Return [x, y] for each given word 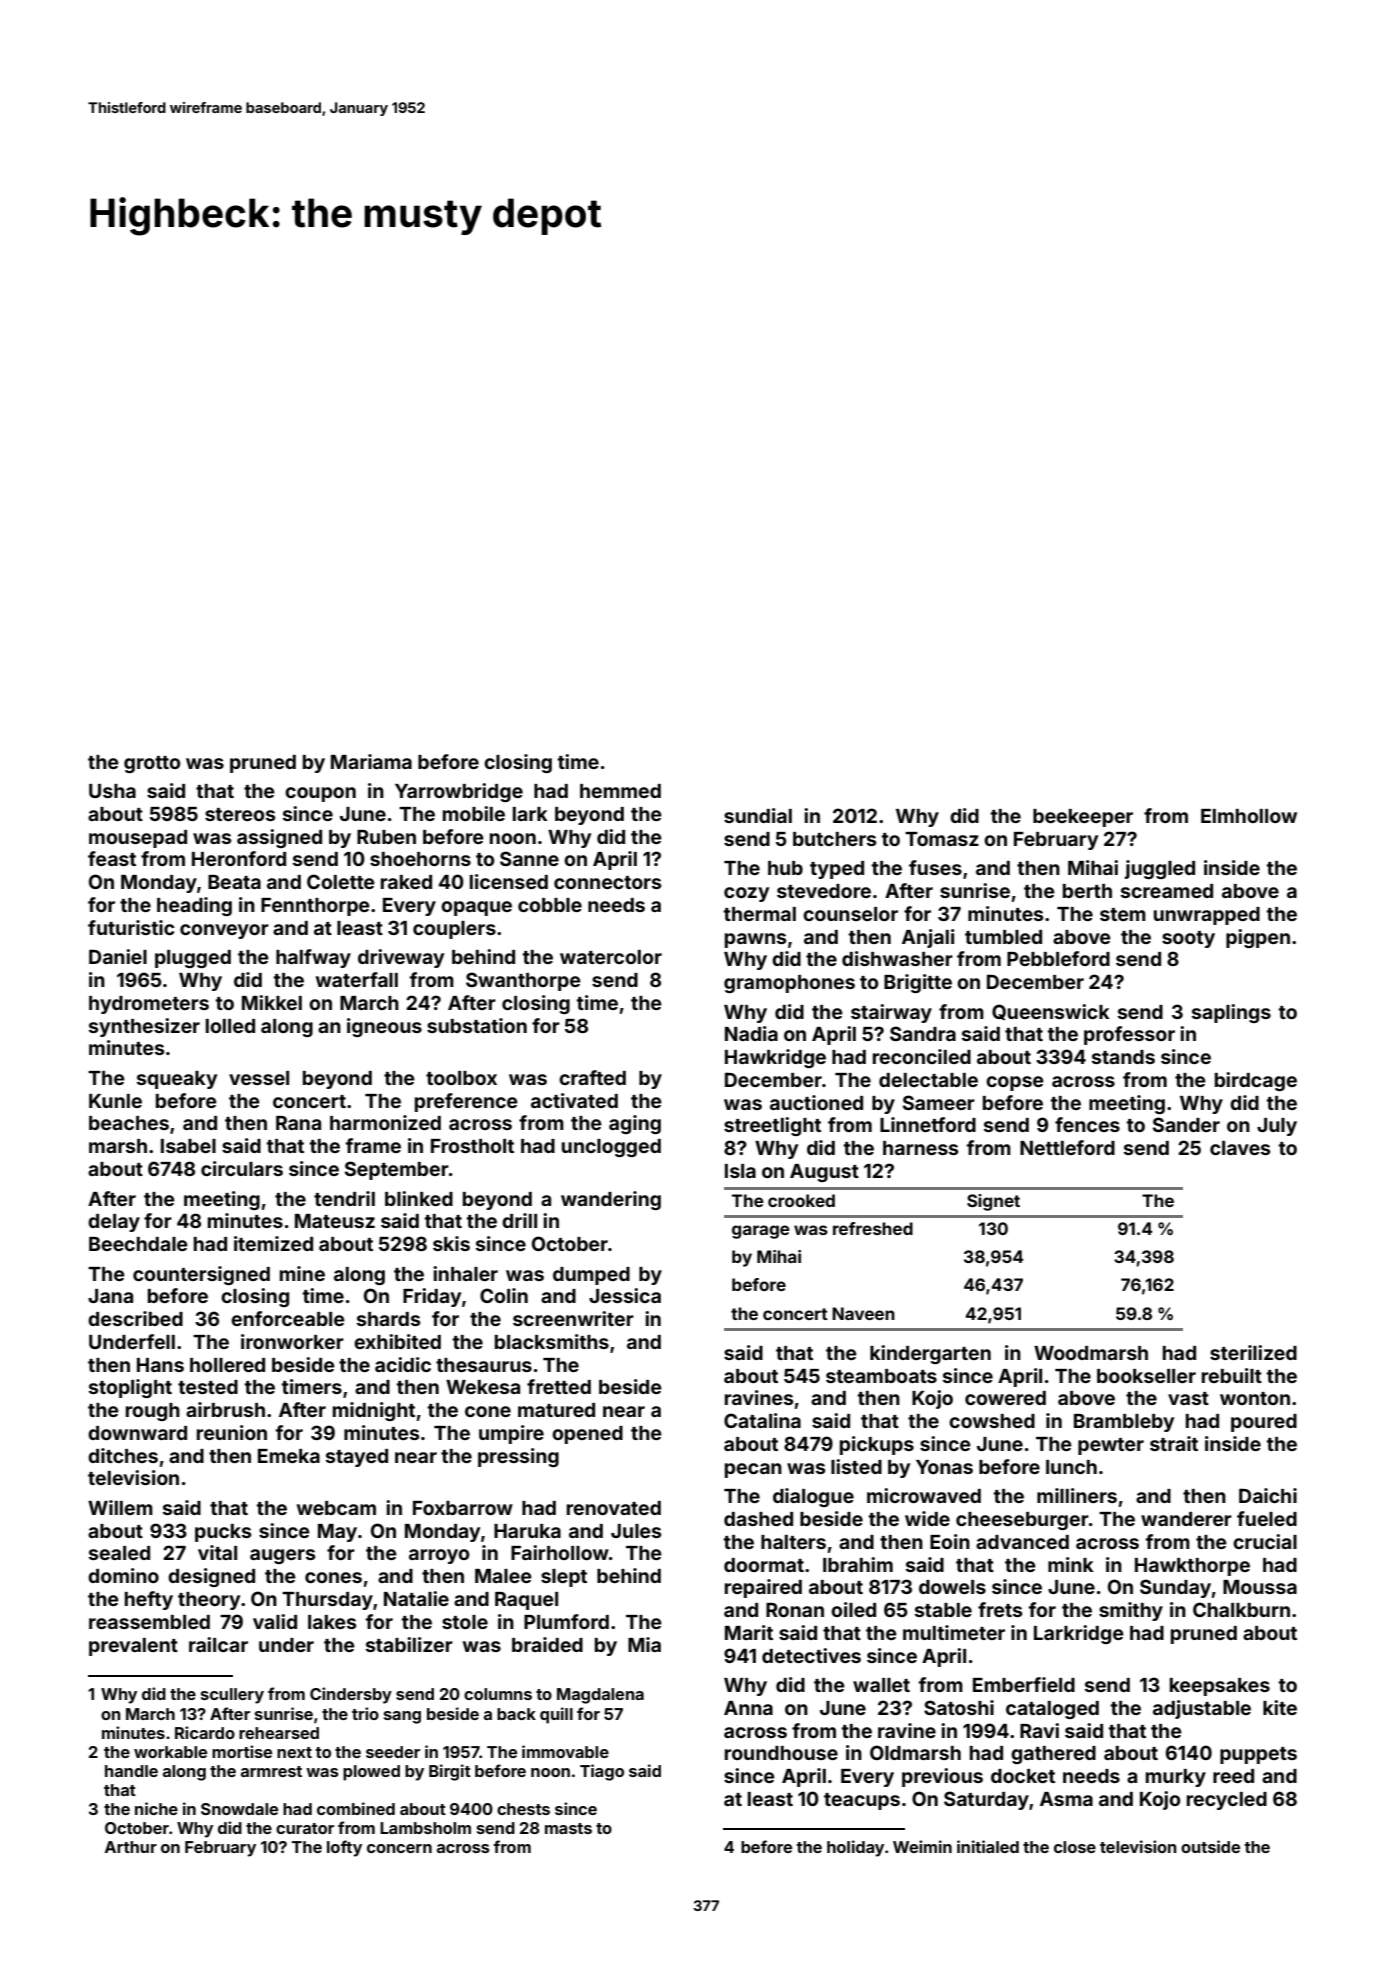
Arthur [131, 1847]
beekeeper [1083, 818]
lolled [230, 1026]
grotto [152, 764]
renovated [614, 1508]
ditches [123, 1455]
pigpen [1258, 938]
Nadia [751, 1033]
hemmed [620, 791]
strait [1174, 1443]
